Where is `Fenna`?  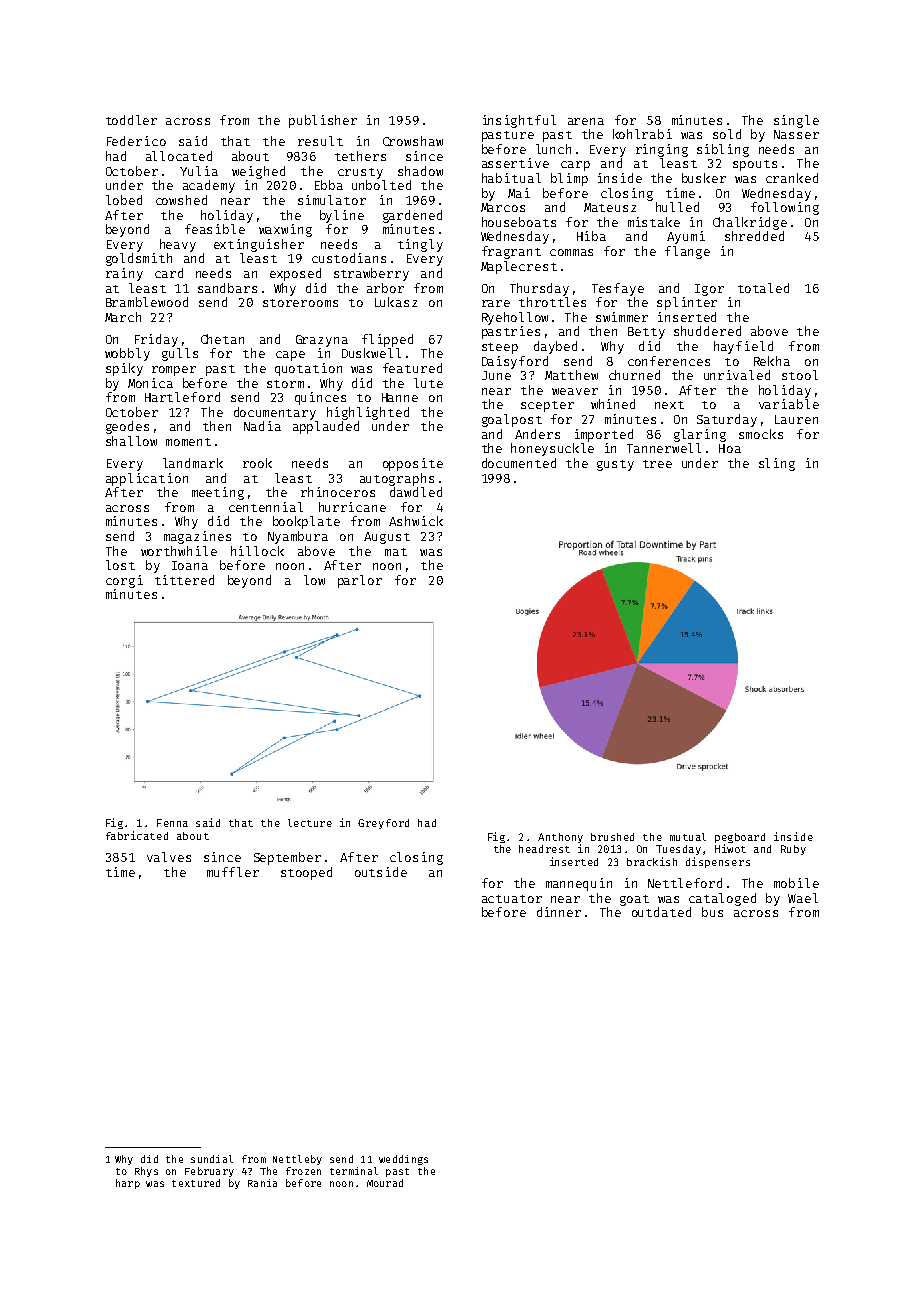
Fenna is located at coordinates (172, 823).
